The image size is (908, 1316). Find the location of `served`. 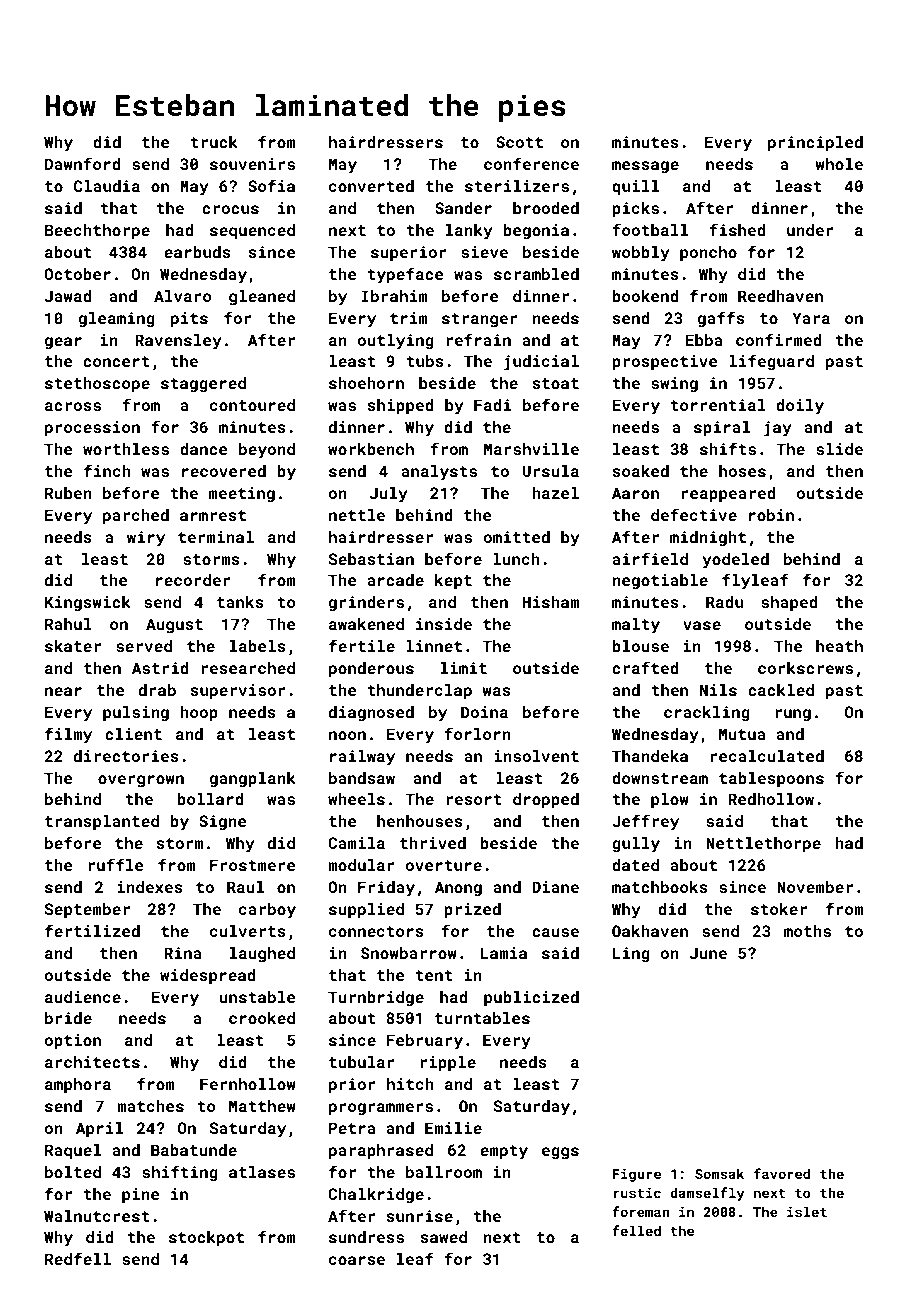

served is located at coordinates (144, 646).
